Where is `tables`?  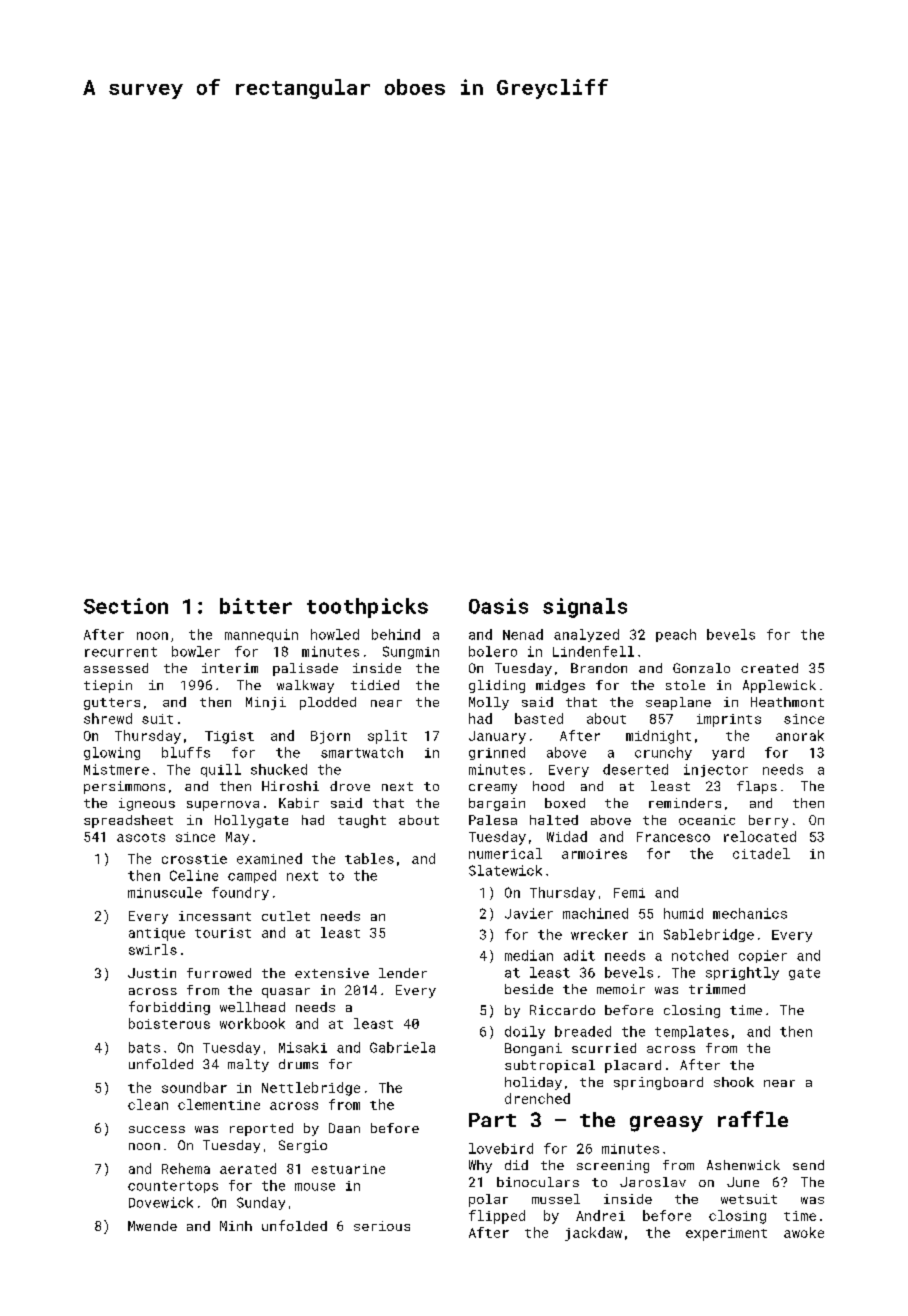 tables is located at coordinates (369, 858).
